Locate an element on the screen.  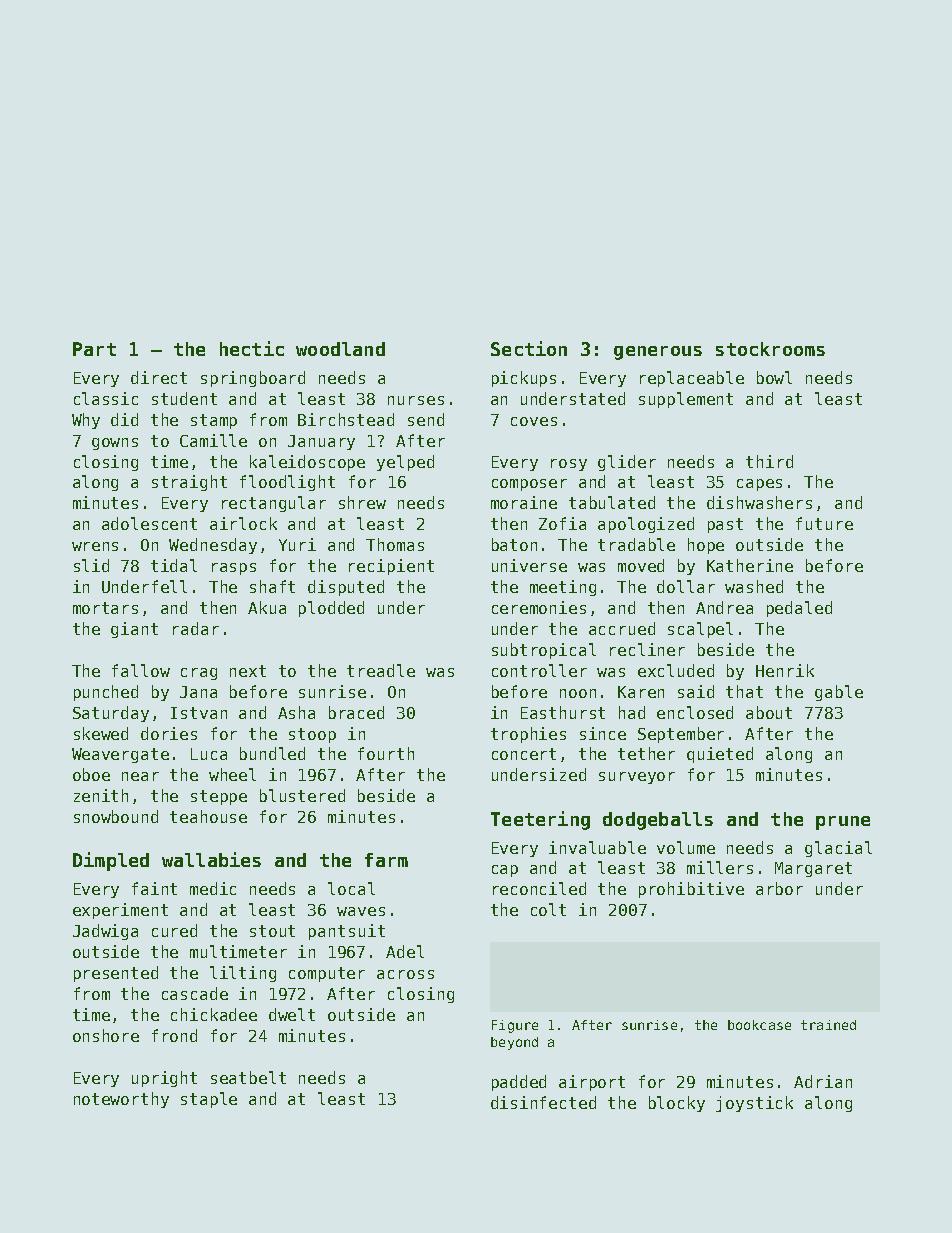
quieted is located at coordinates (720, 755).
